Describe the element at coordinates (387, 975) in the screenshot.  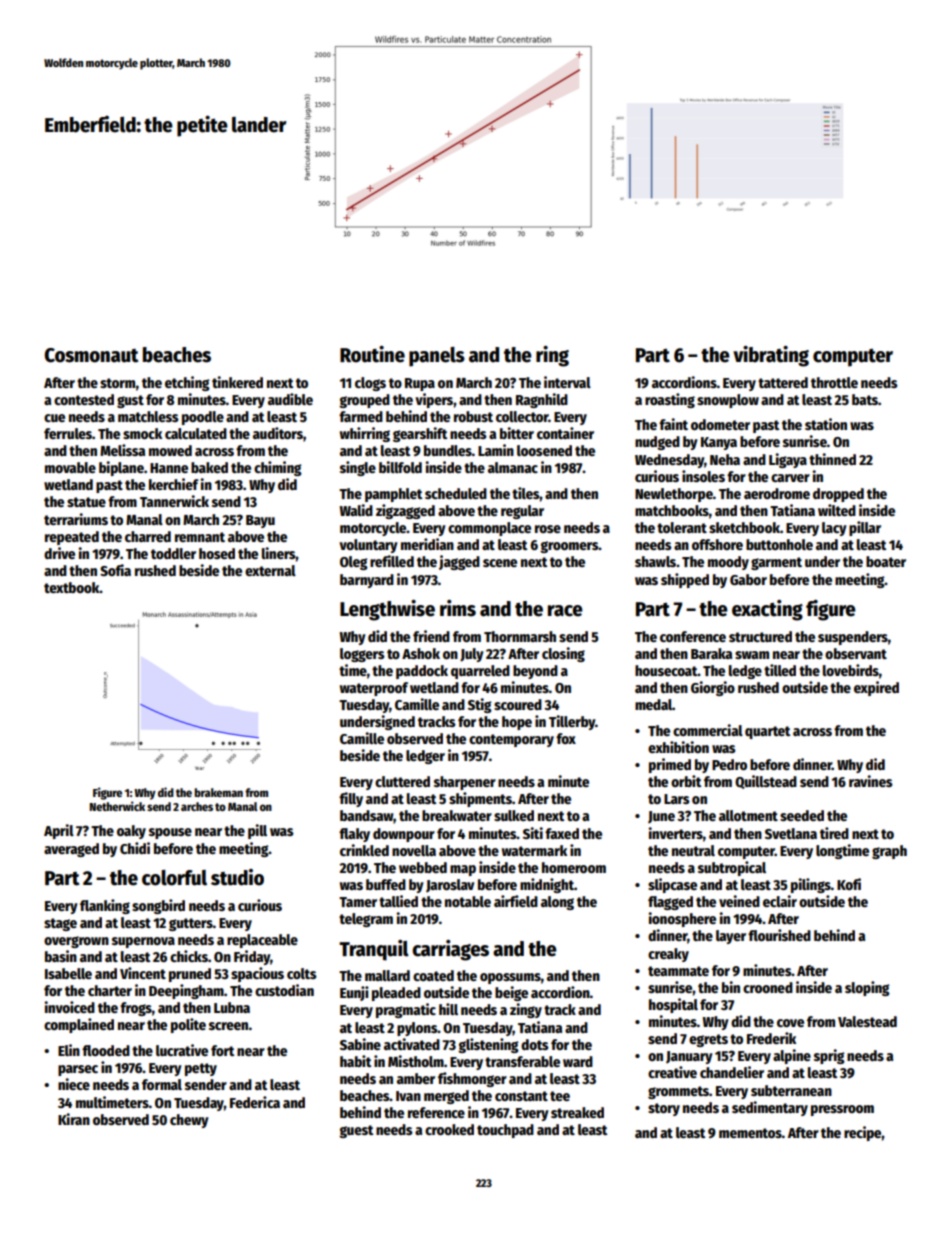
I see `mallard` at that location.
